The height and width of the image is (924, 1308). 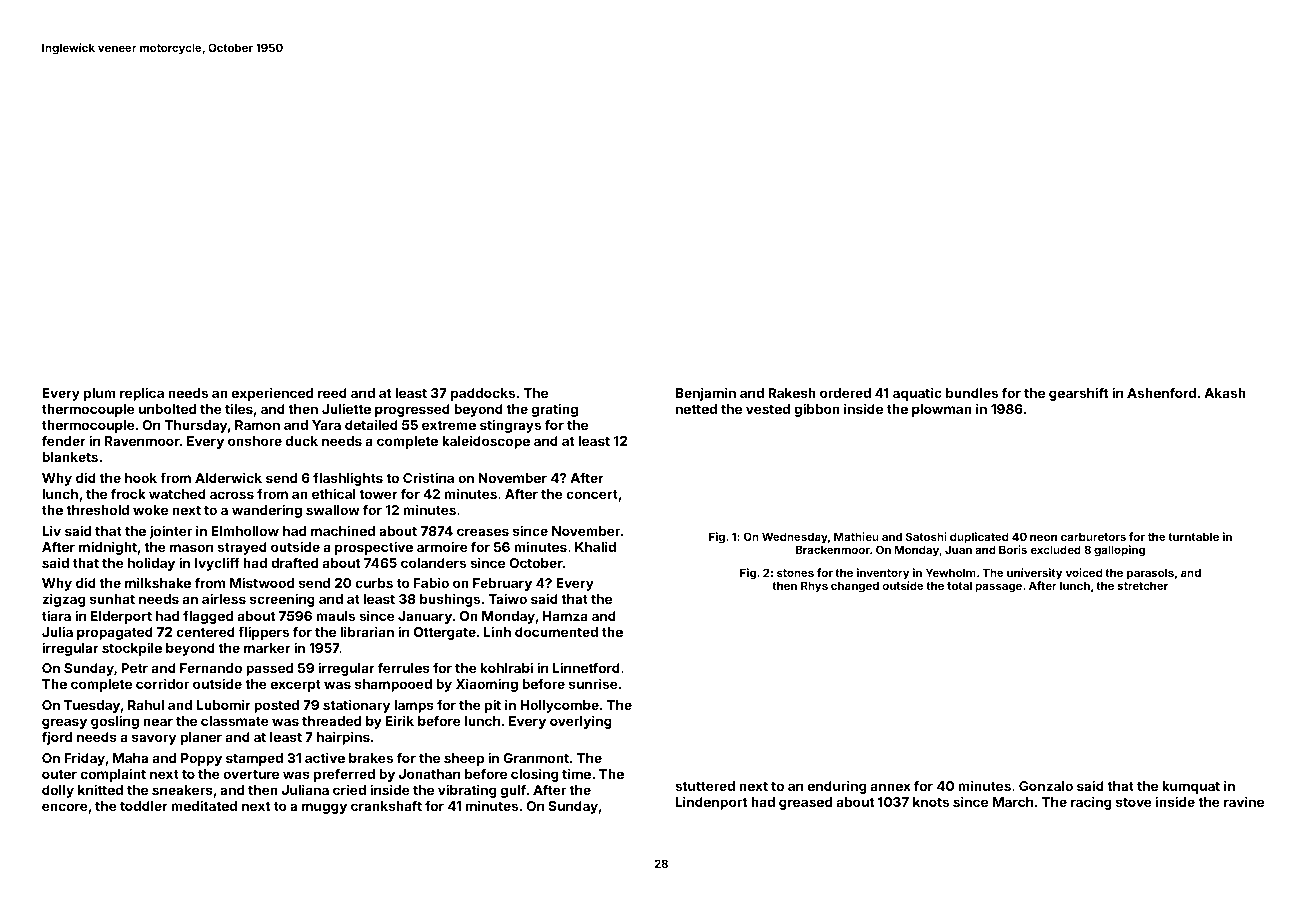 I want to click on Gonzalo, so click(x=1046, y=786).
